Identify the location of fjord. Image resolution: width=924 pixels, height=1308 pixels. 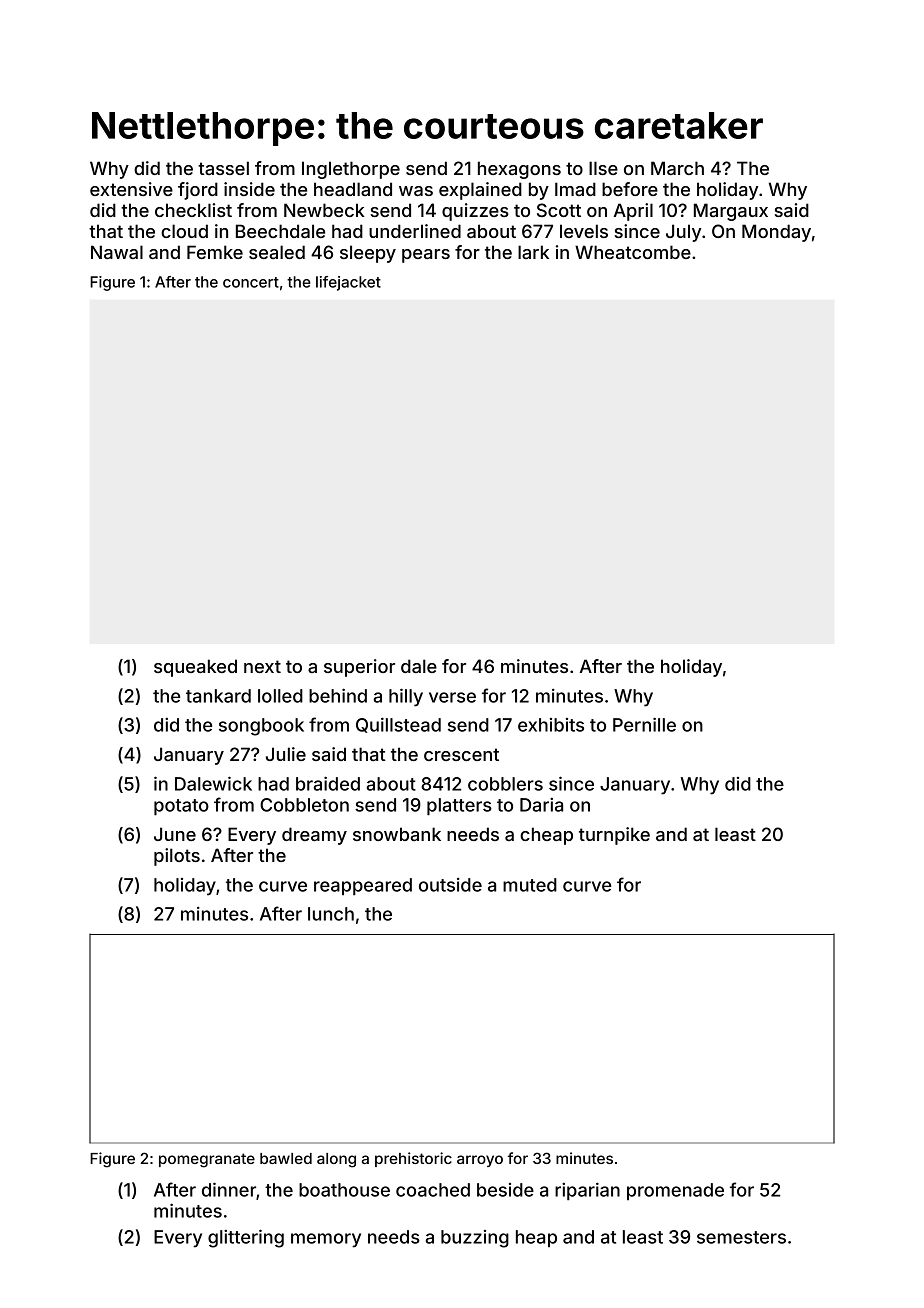
(198, 191).
